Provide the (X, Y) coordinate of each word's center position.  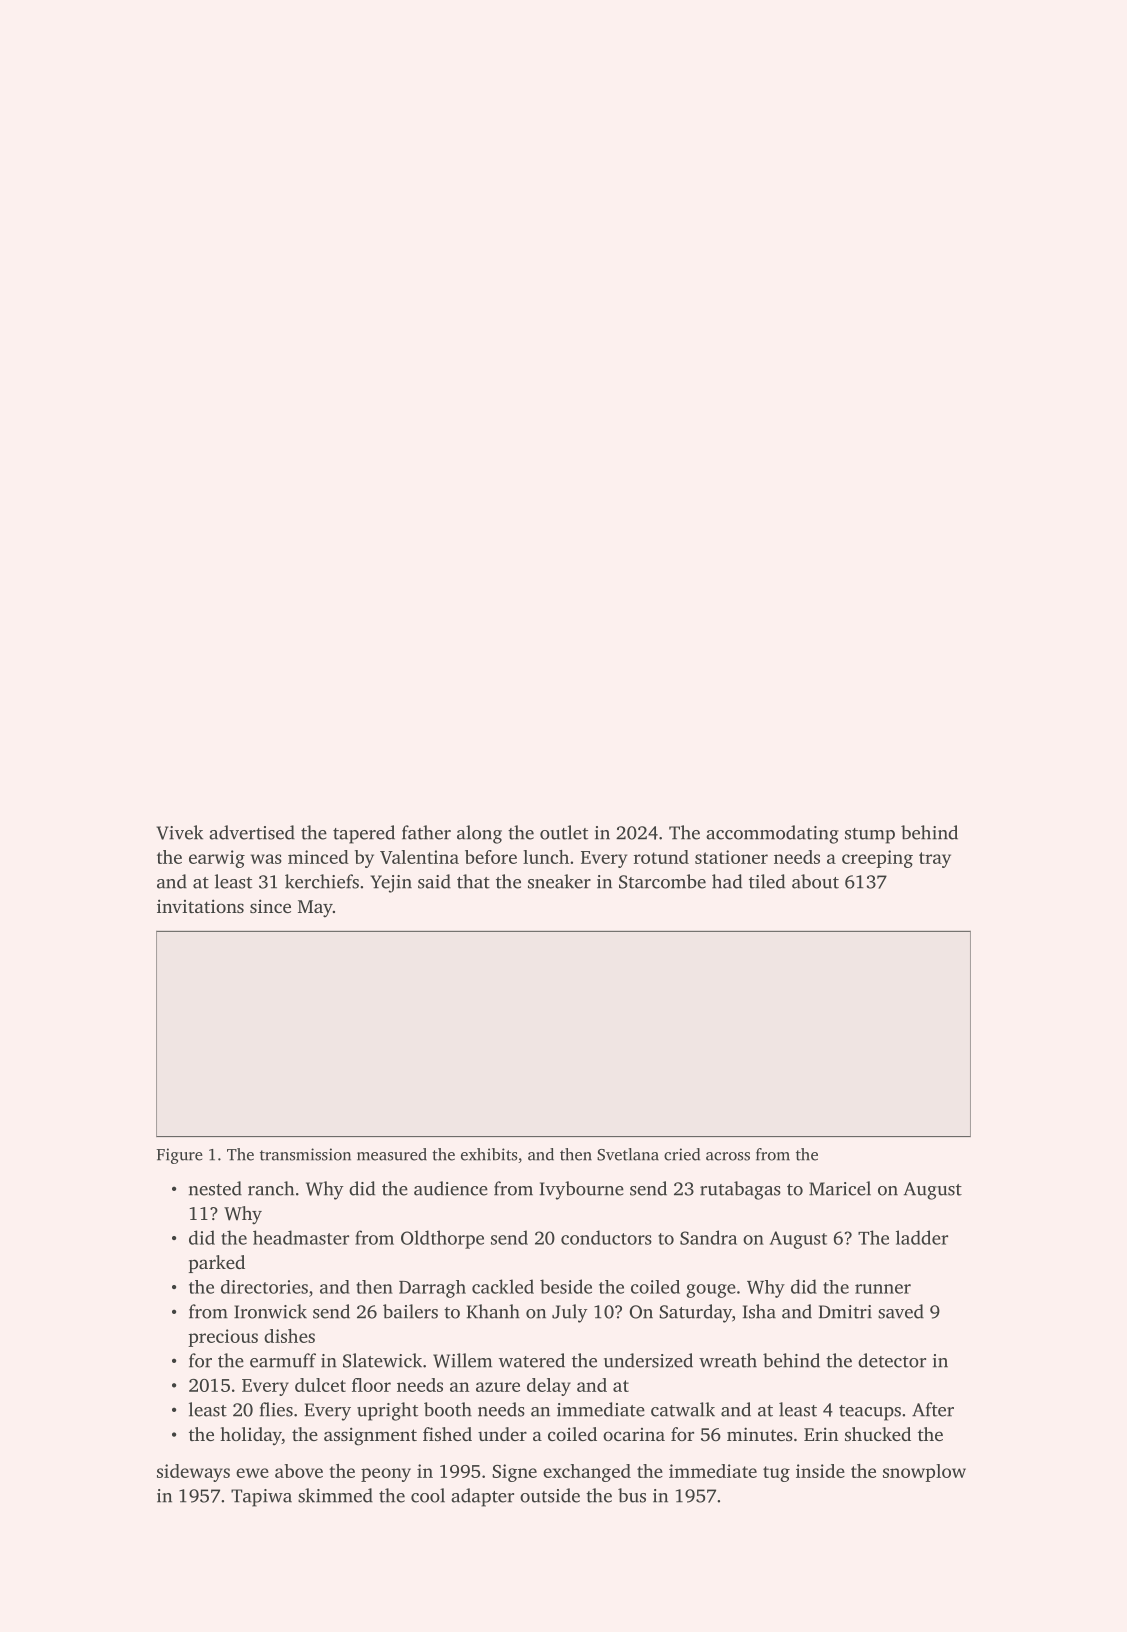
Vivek (180, 832)
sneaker (559, 881)
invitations (200, 906)
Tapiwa (261, 1498)
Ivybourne (582, 1190)
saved (901, 1311)
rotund (661, 857)
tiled (767, 881)
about (815, 881)
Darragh (432, 1289)
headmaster (301, 1237)
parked (217, 1264)
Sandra (708, 1237)
